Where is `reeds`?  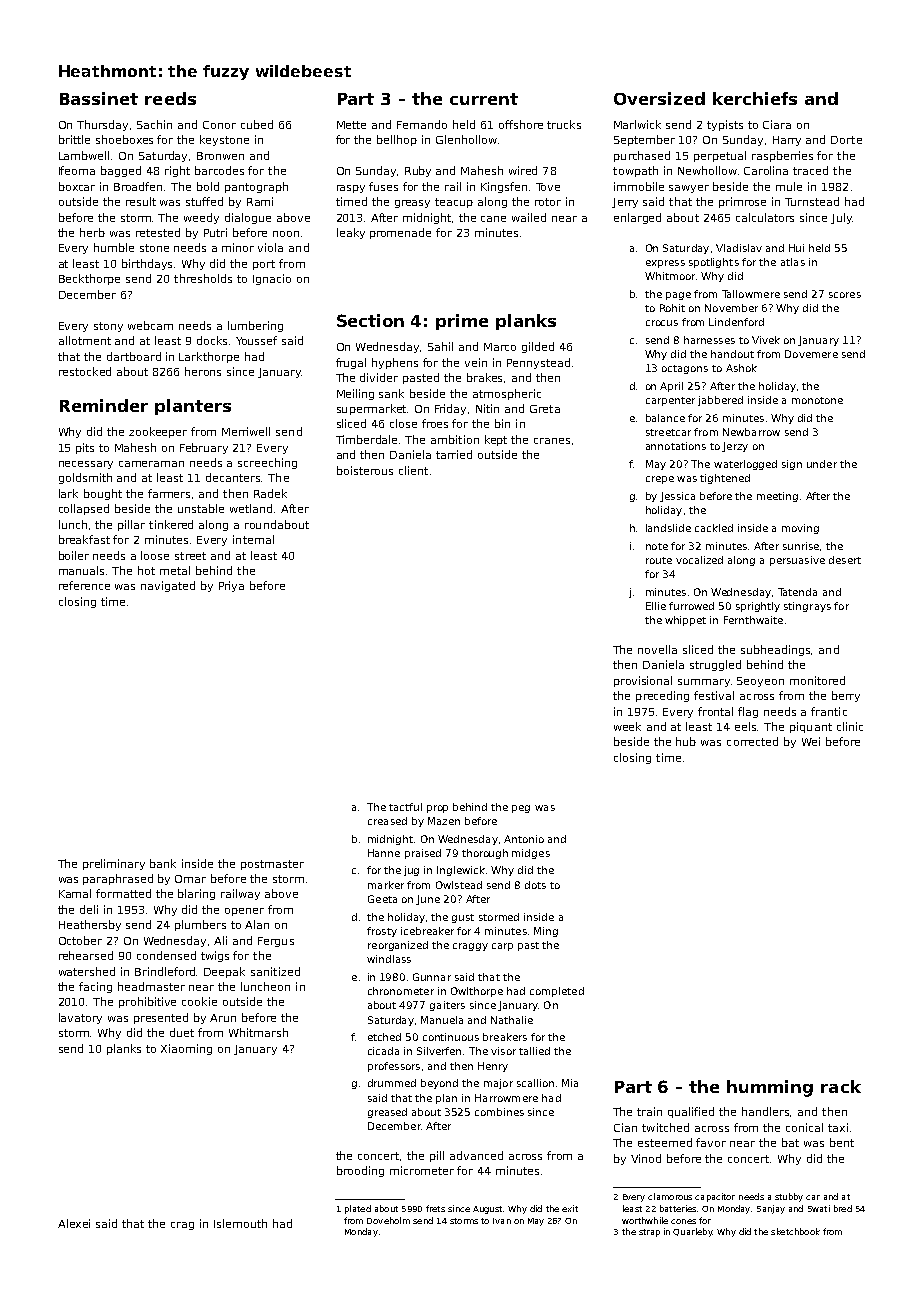
reeds is located at coordinates (170, 98).
